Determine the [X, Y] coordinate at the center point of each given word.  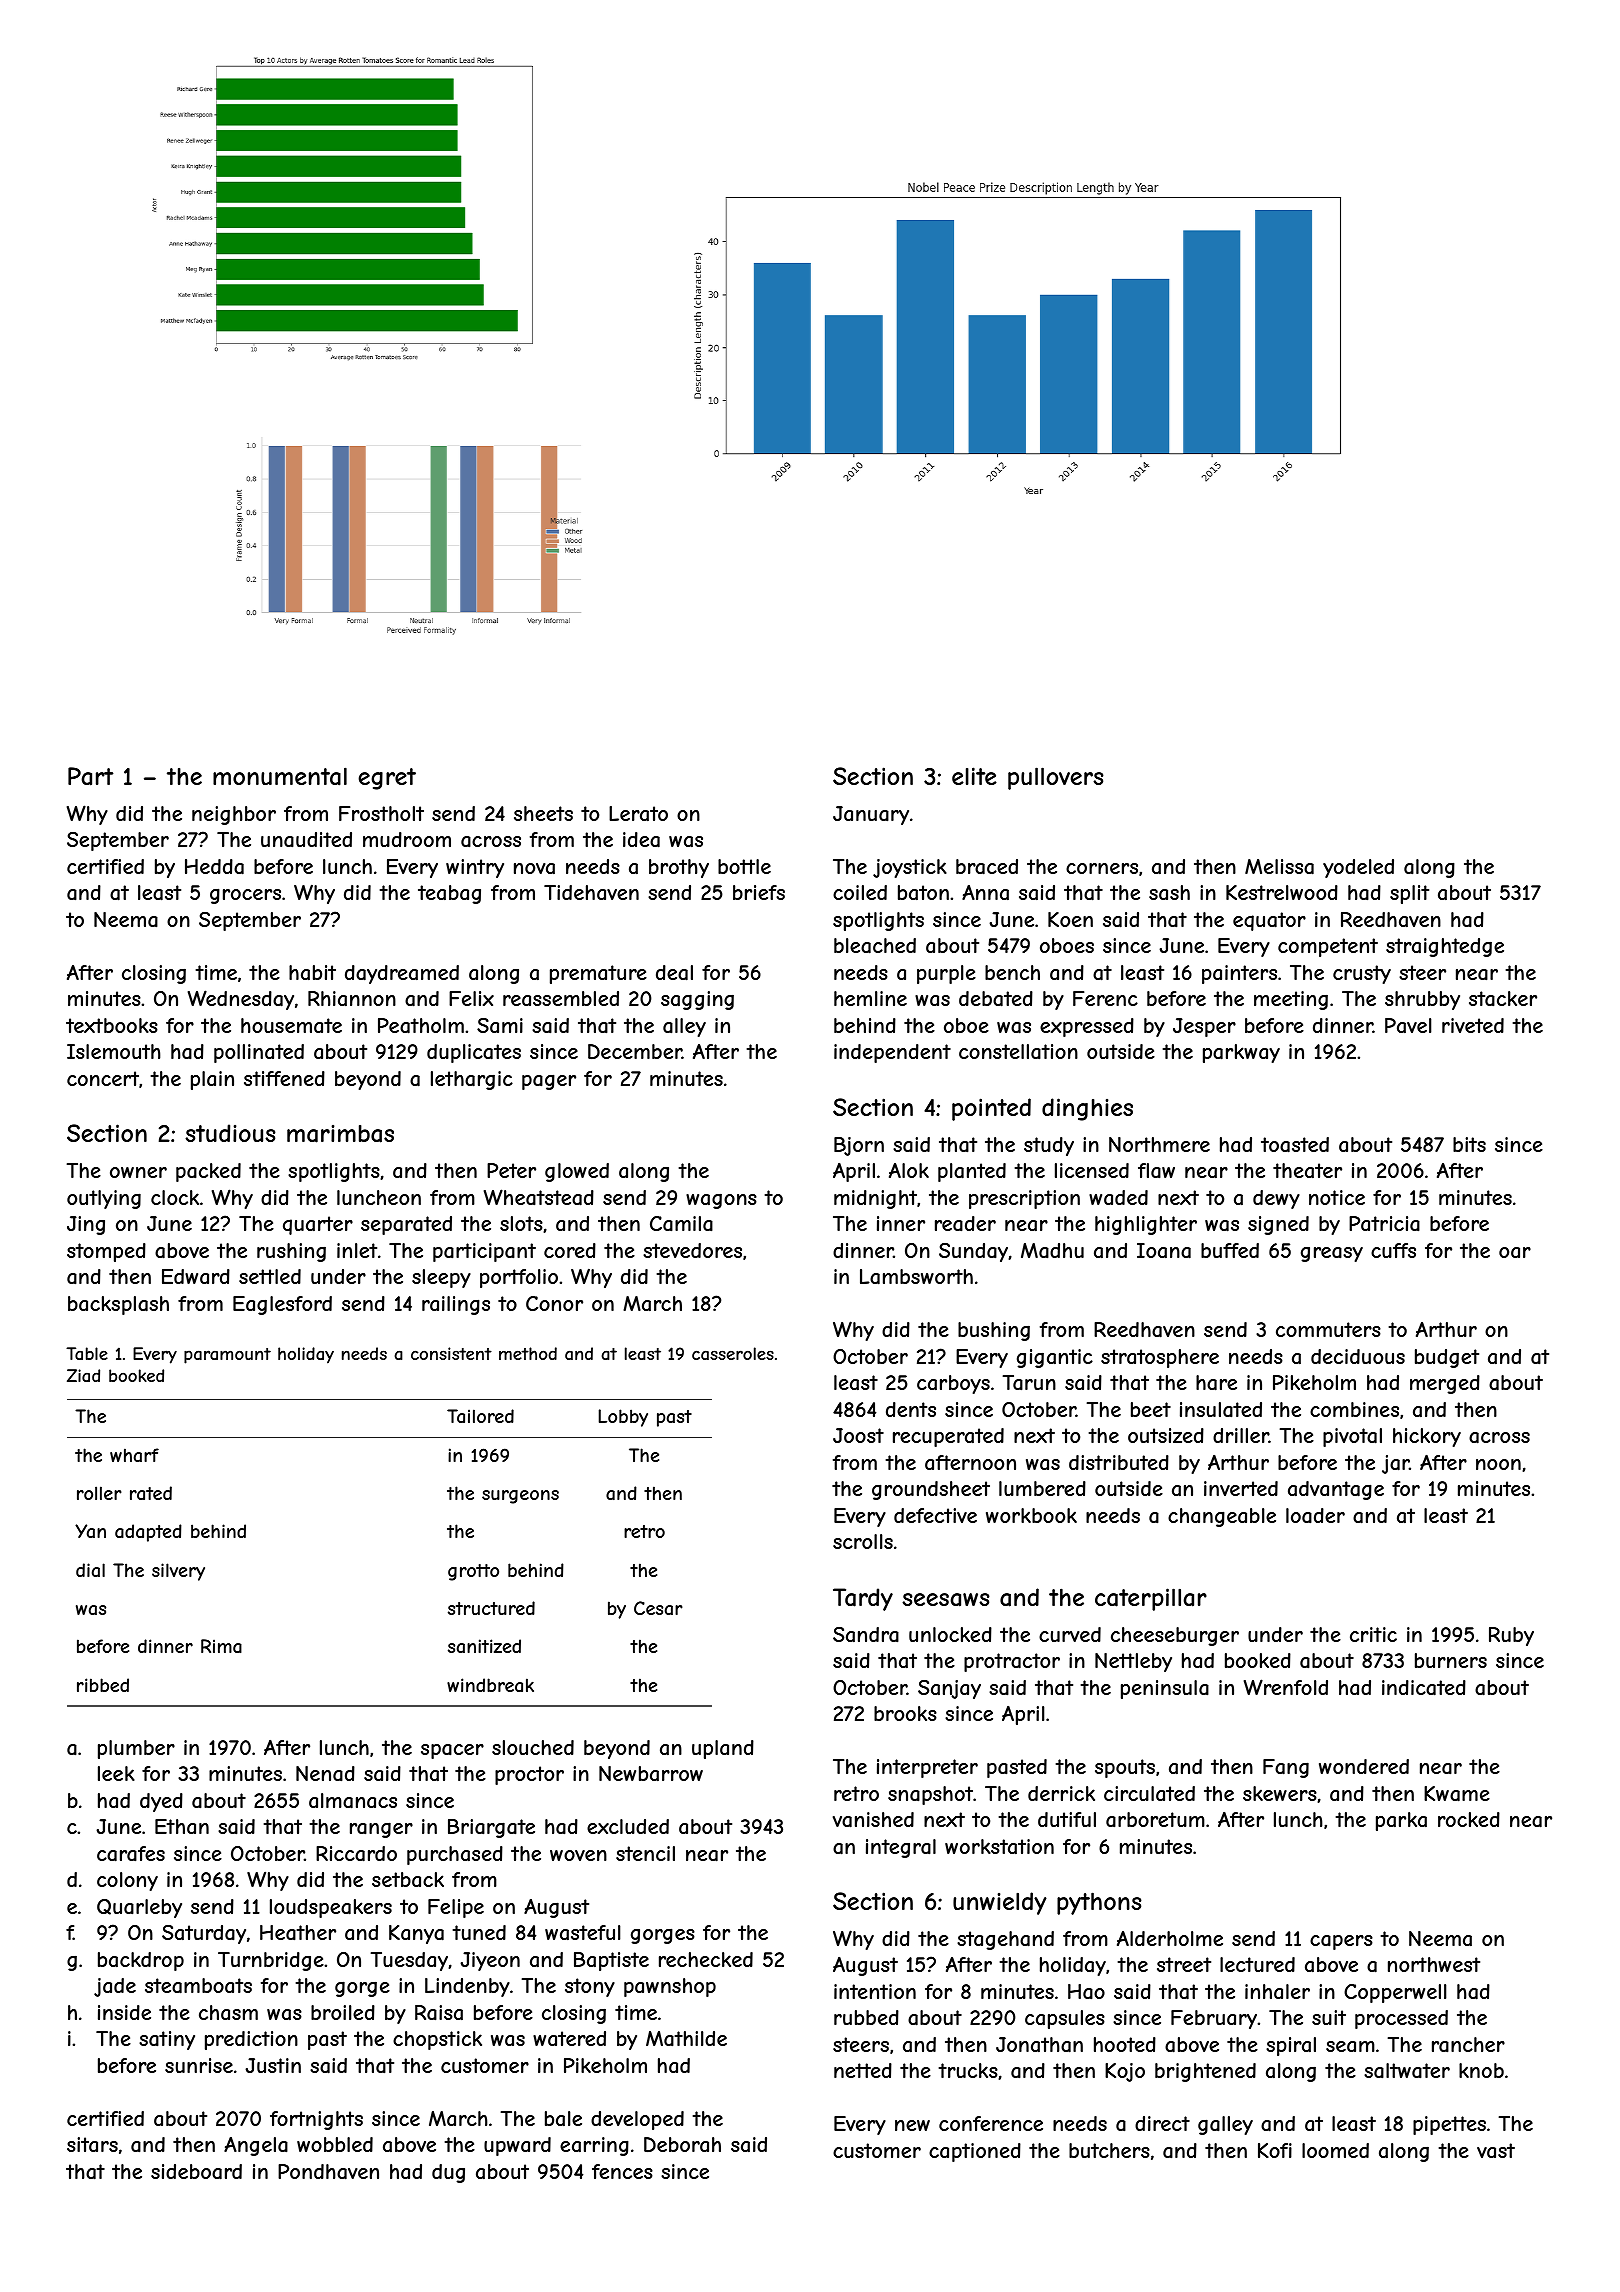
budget [1447, 1358]
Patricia [1384, 1224]
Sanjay [949, 1689]
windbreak [490, 1685]
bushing [994, 1331]
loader [1315, 1516]
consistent [451, 1353]
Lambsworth [916, 1277]
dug [448, 2173]
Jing [86, 1225]
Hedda [214, 867]
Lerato [638, 814]
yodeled [1358, 868]
